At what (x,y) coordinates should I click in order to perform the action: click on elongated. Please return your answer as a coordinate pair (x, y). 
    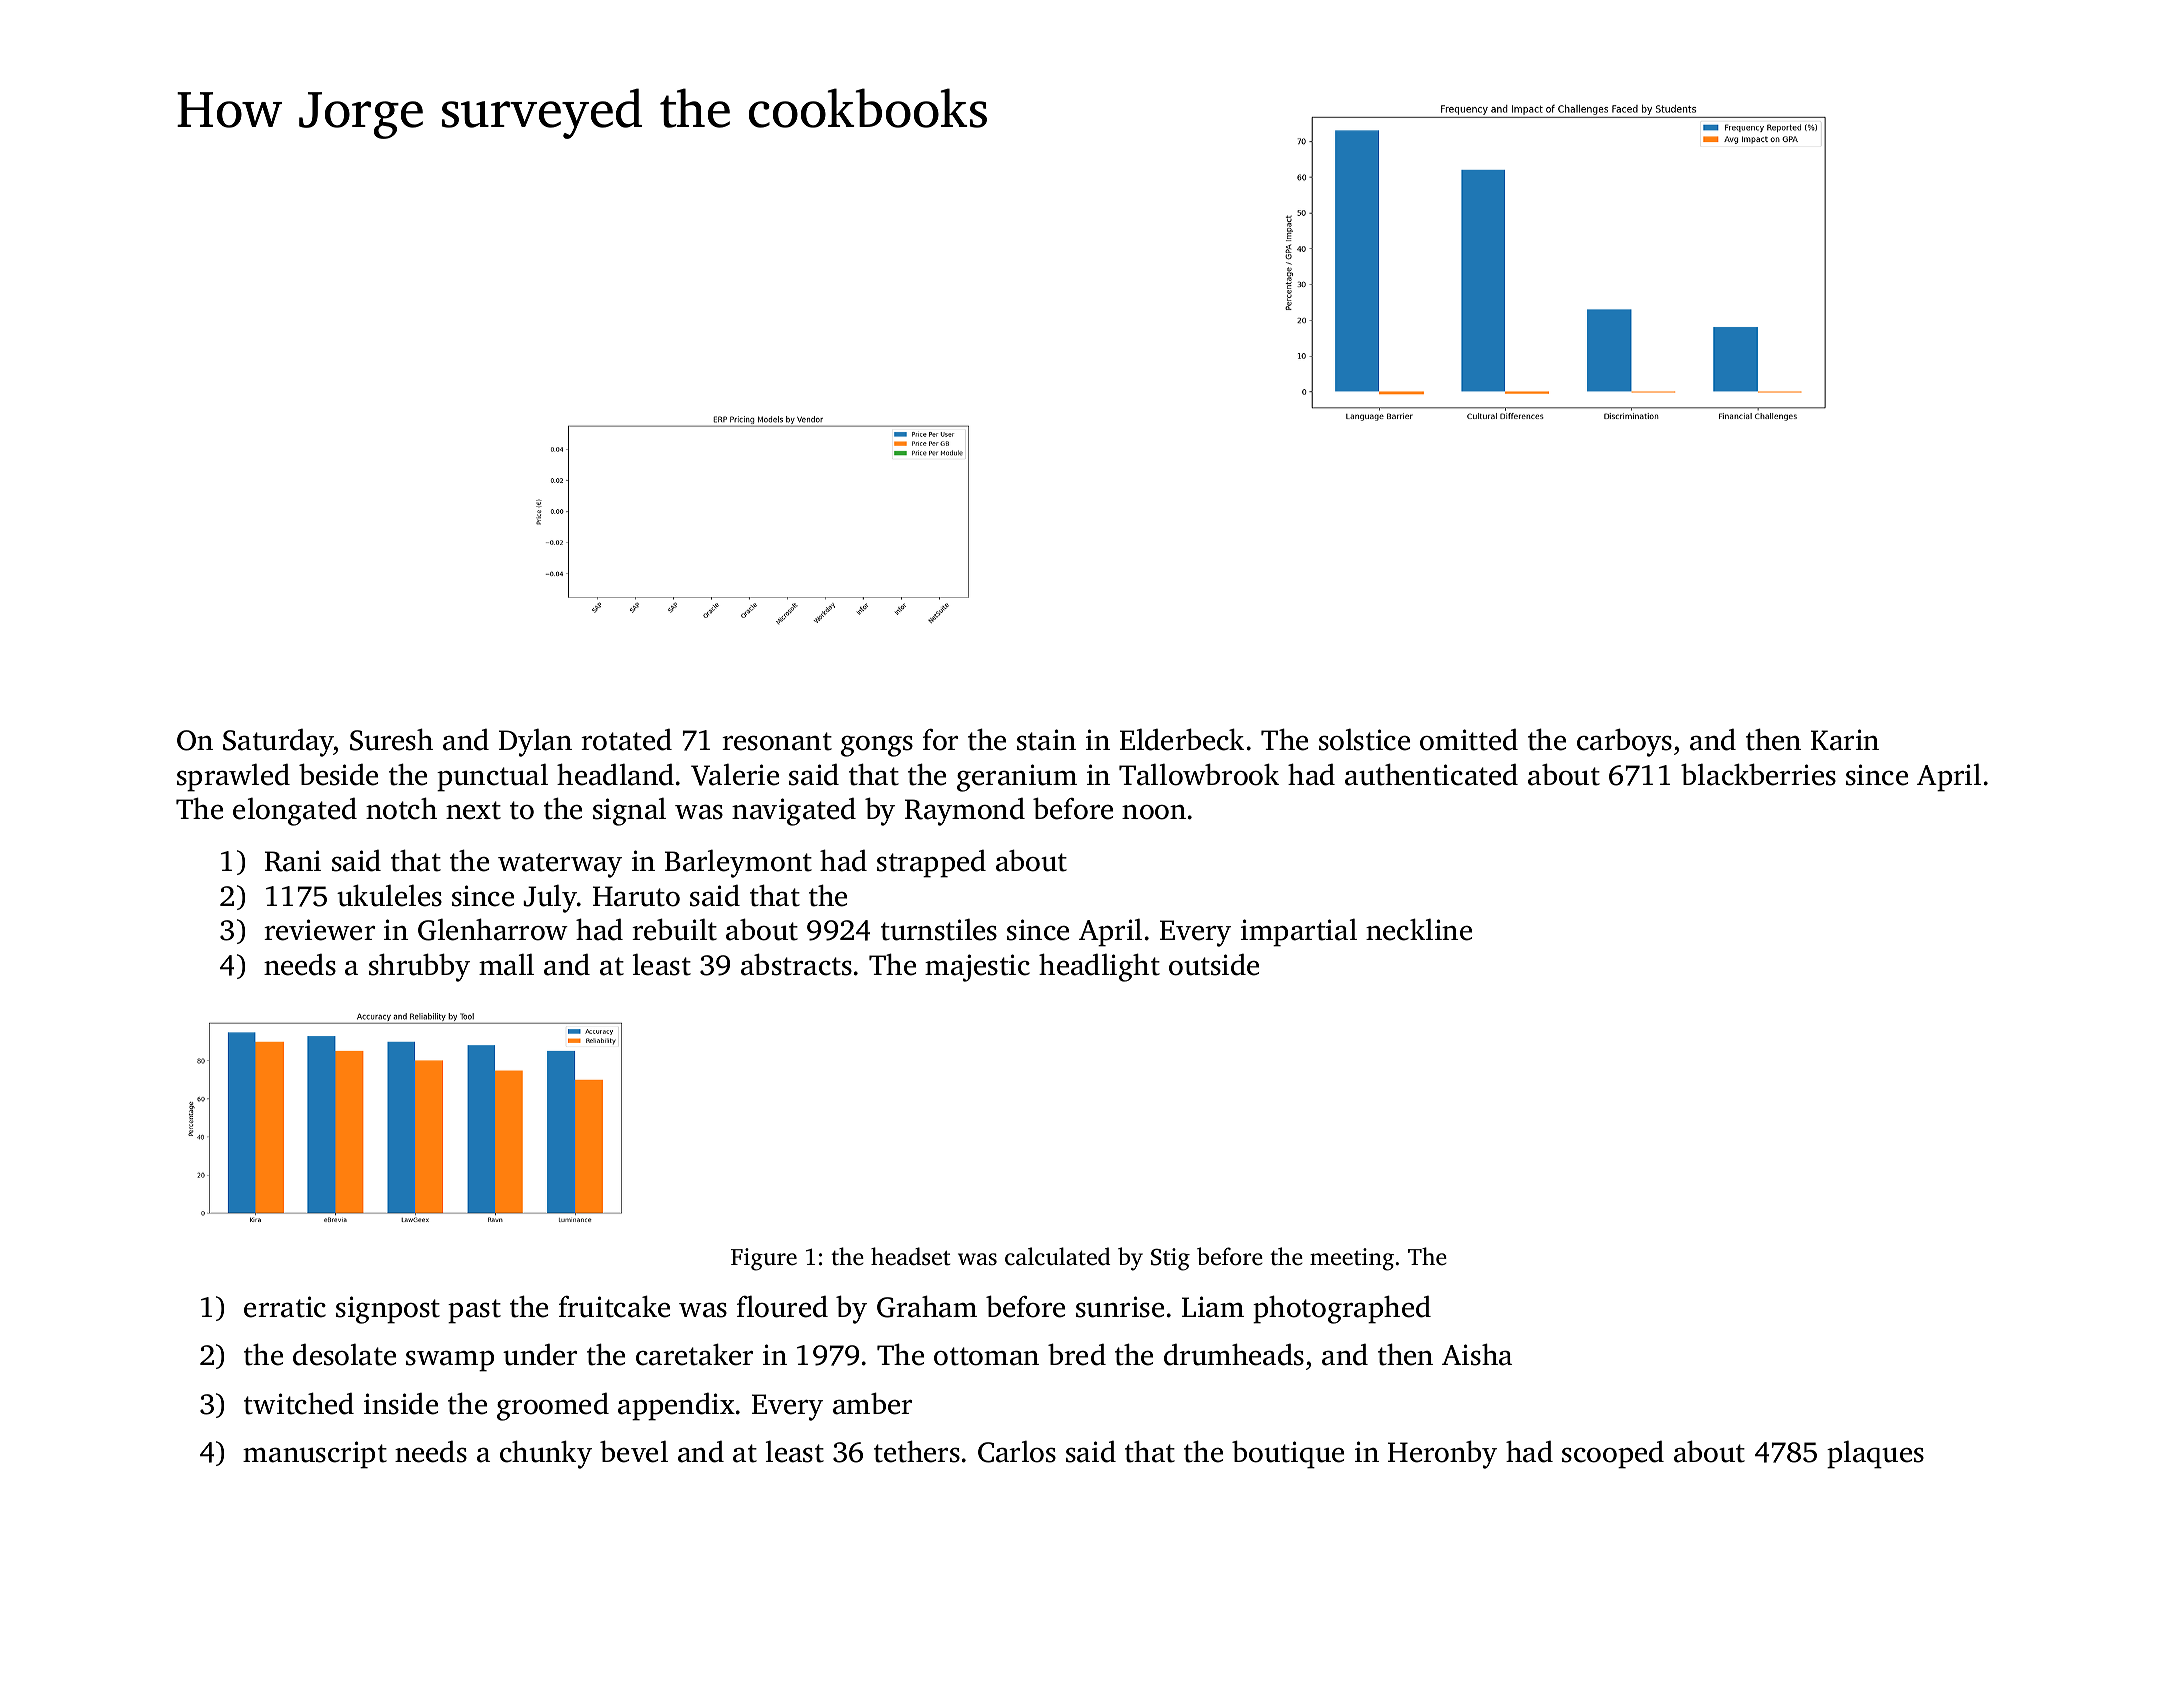
    Looking at the image, I should click on (295, 811).
